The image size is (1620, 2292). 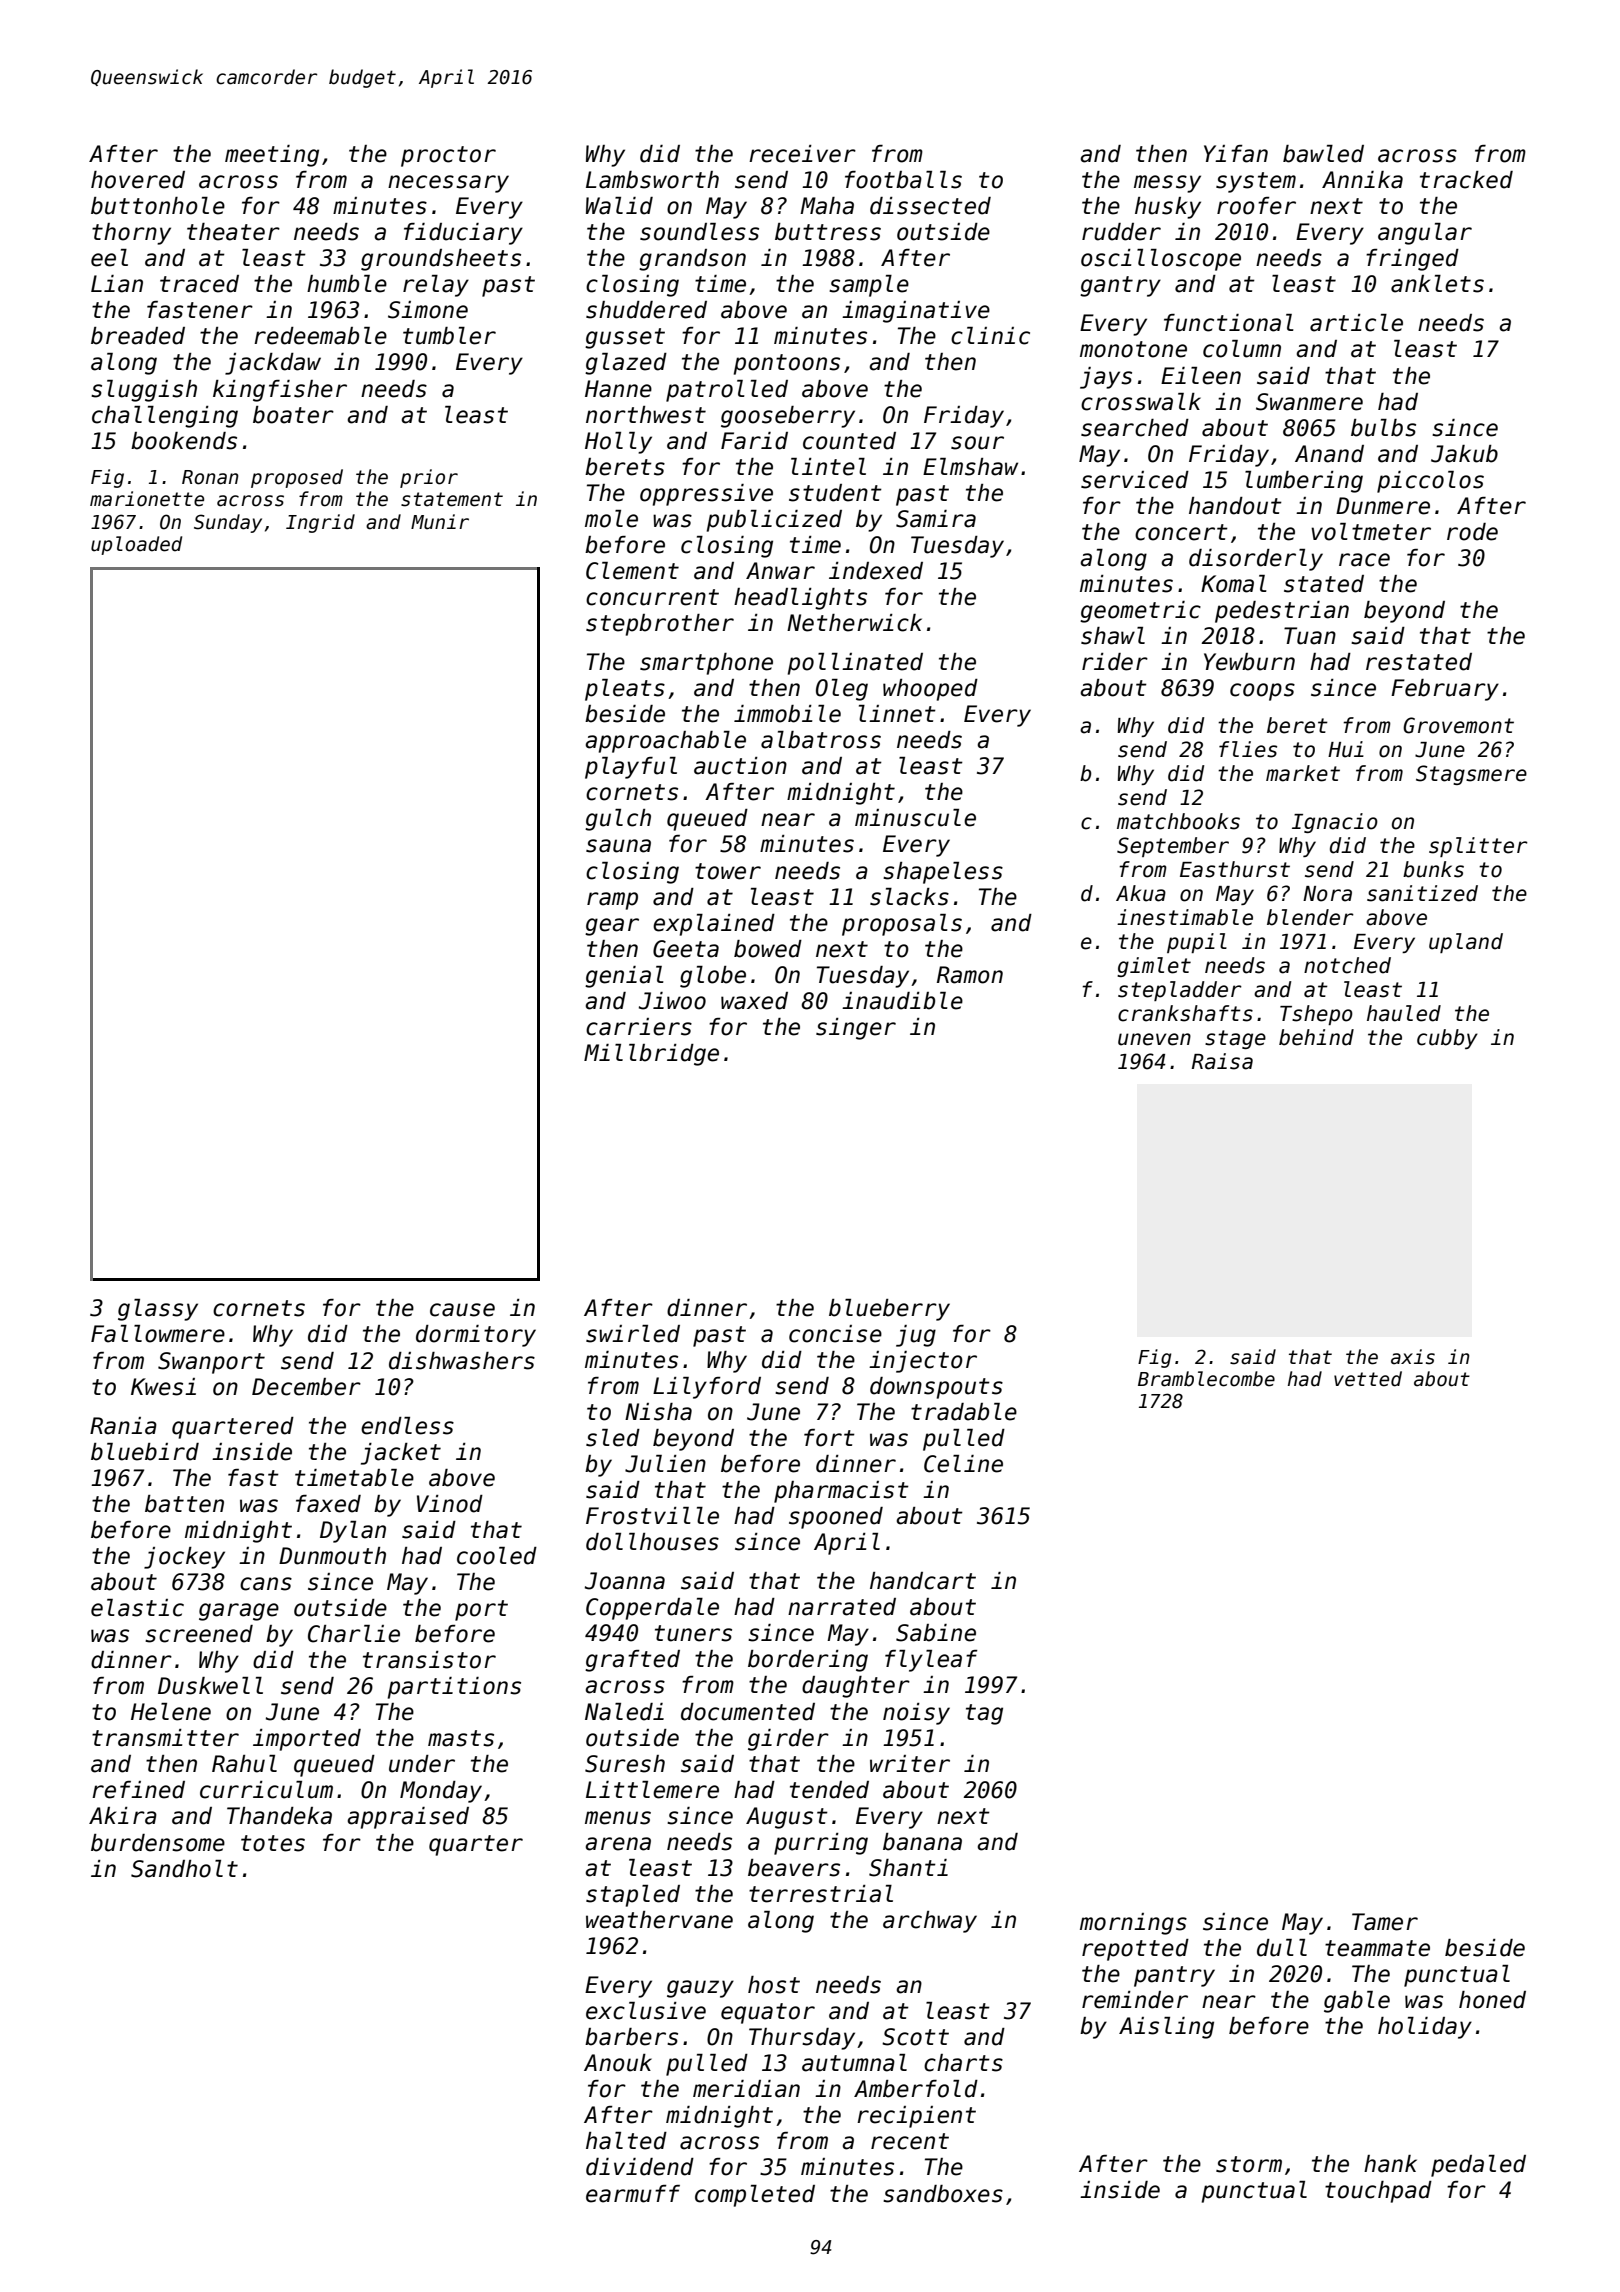 I want to click on sled, so click(x=613, y=1438).
